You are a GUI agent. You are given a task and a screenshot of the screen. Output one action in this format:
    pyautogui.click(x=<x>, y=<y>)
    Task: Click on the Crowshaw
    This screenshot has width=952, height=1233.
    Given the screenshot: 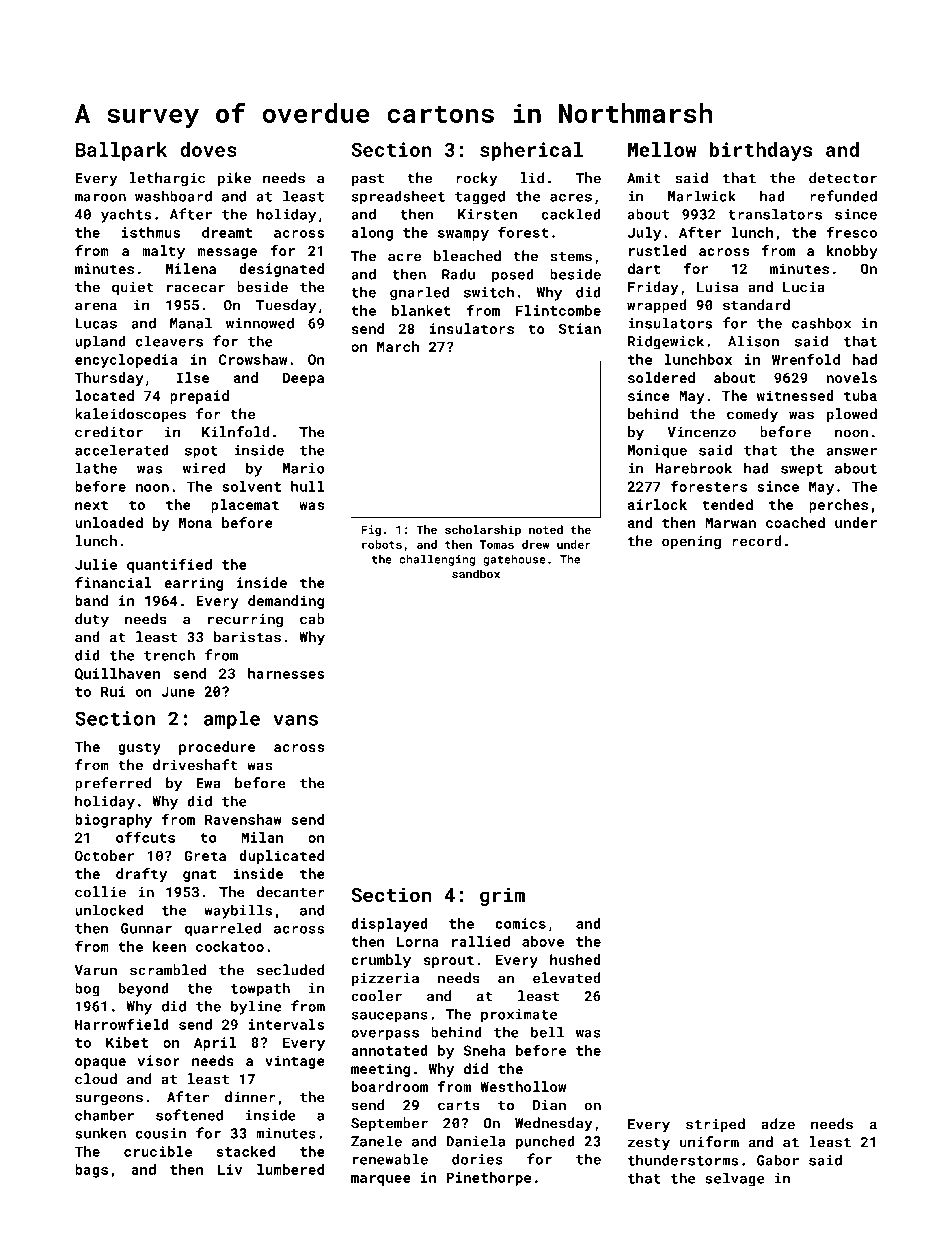 What is the action you would take?
    pyautogui.click(x=253, y=359)
